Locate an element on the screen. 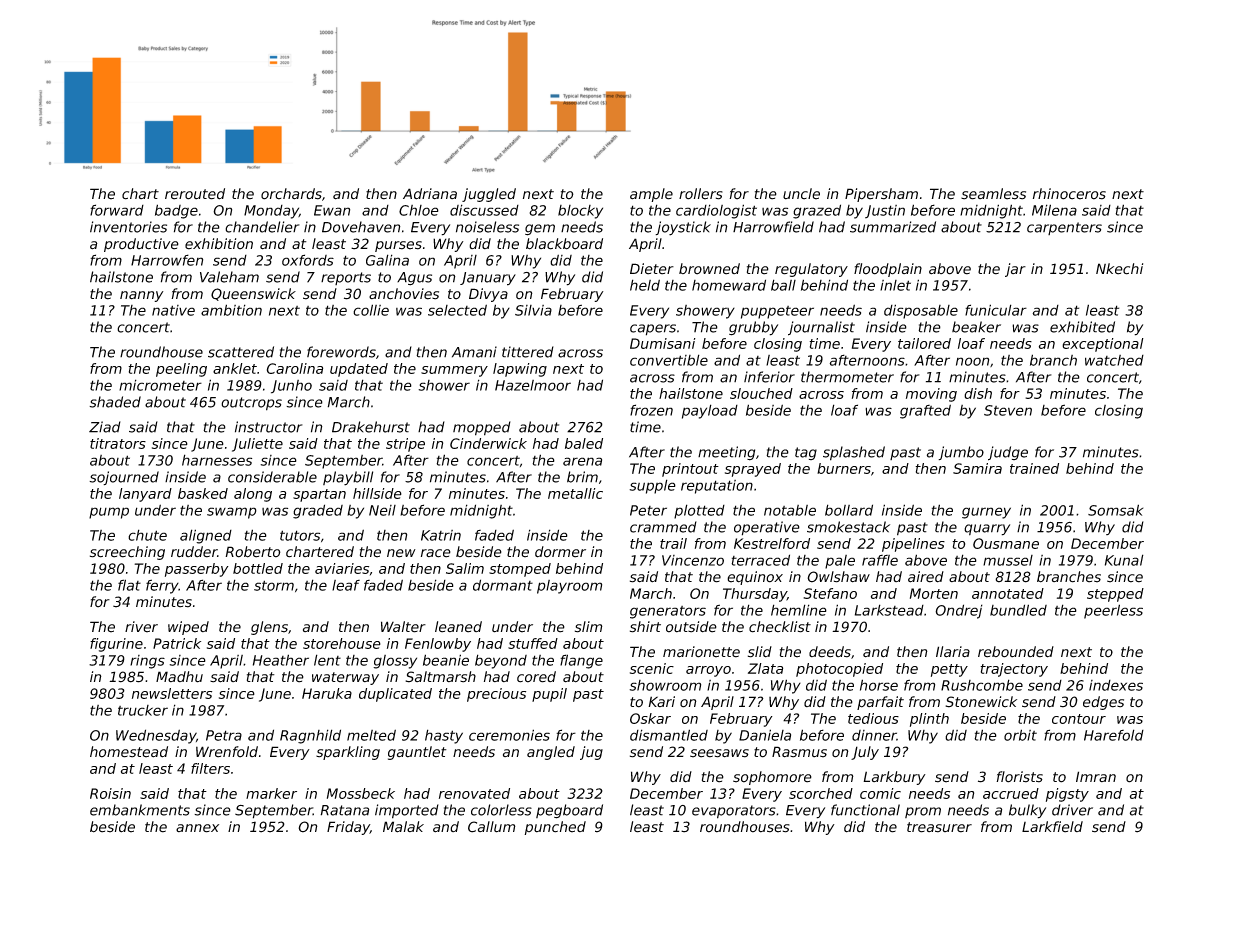  treasurer is located at coordinates (939, 827).
